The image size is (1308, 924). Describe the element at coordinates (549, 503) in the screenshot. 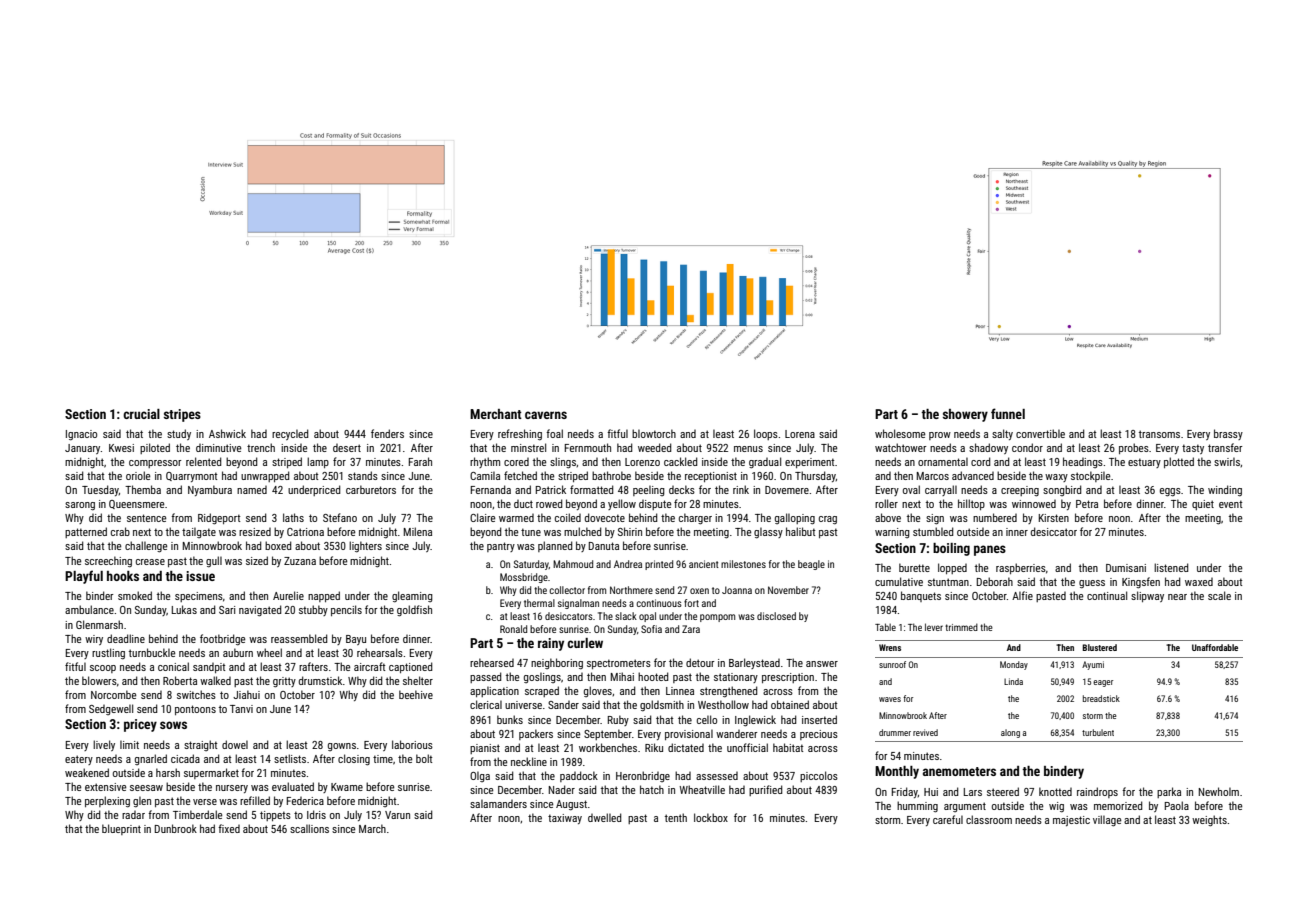

I see `rowed` at that location.
